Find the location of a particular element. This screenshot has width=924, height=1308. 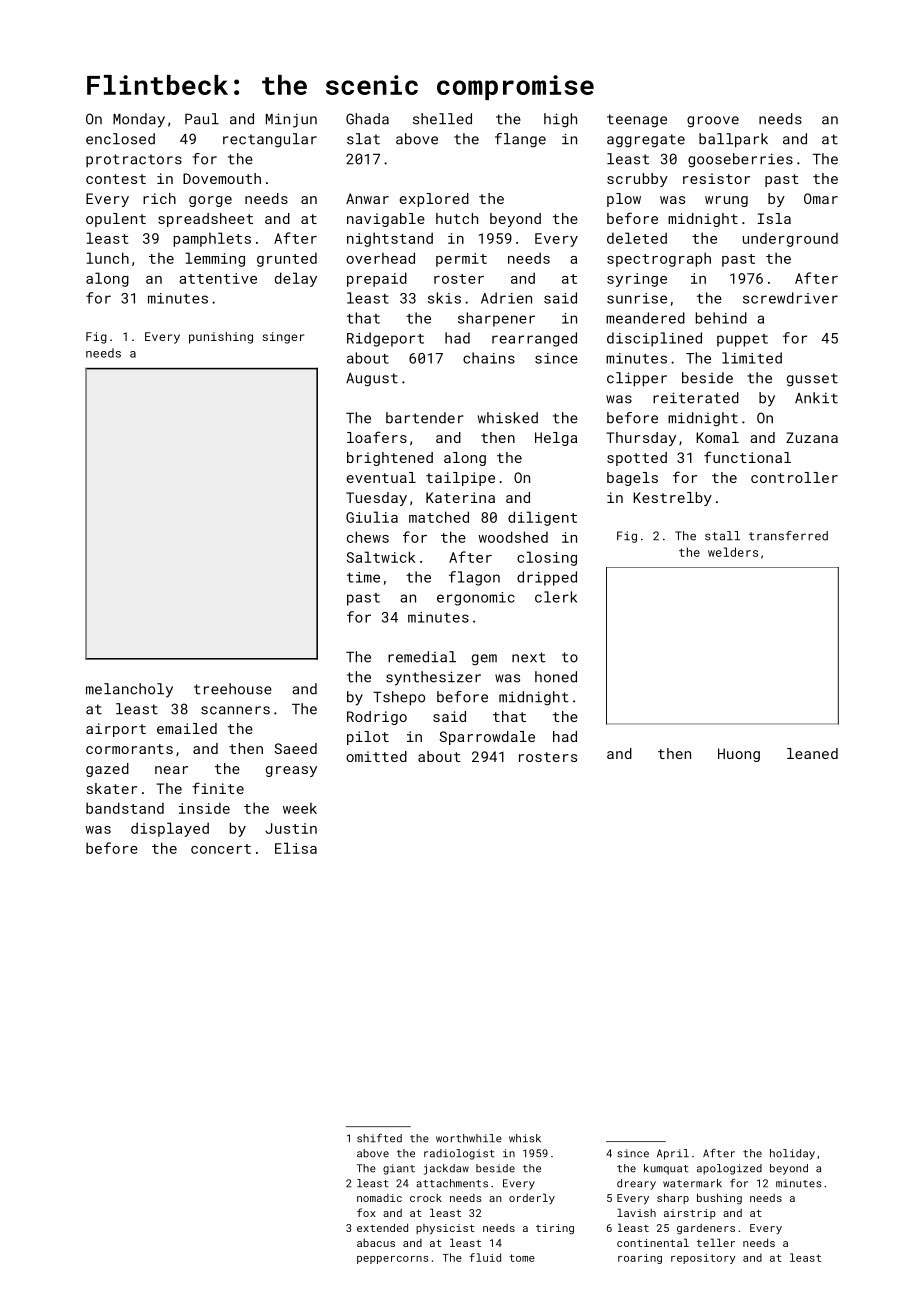

honed is located at coordinates (556, 677).
